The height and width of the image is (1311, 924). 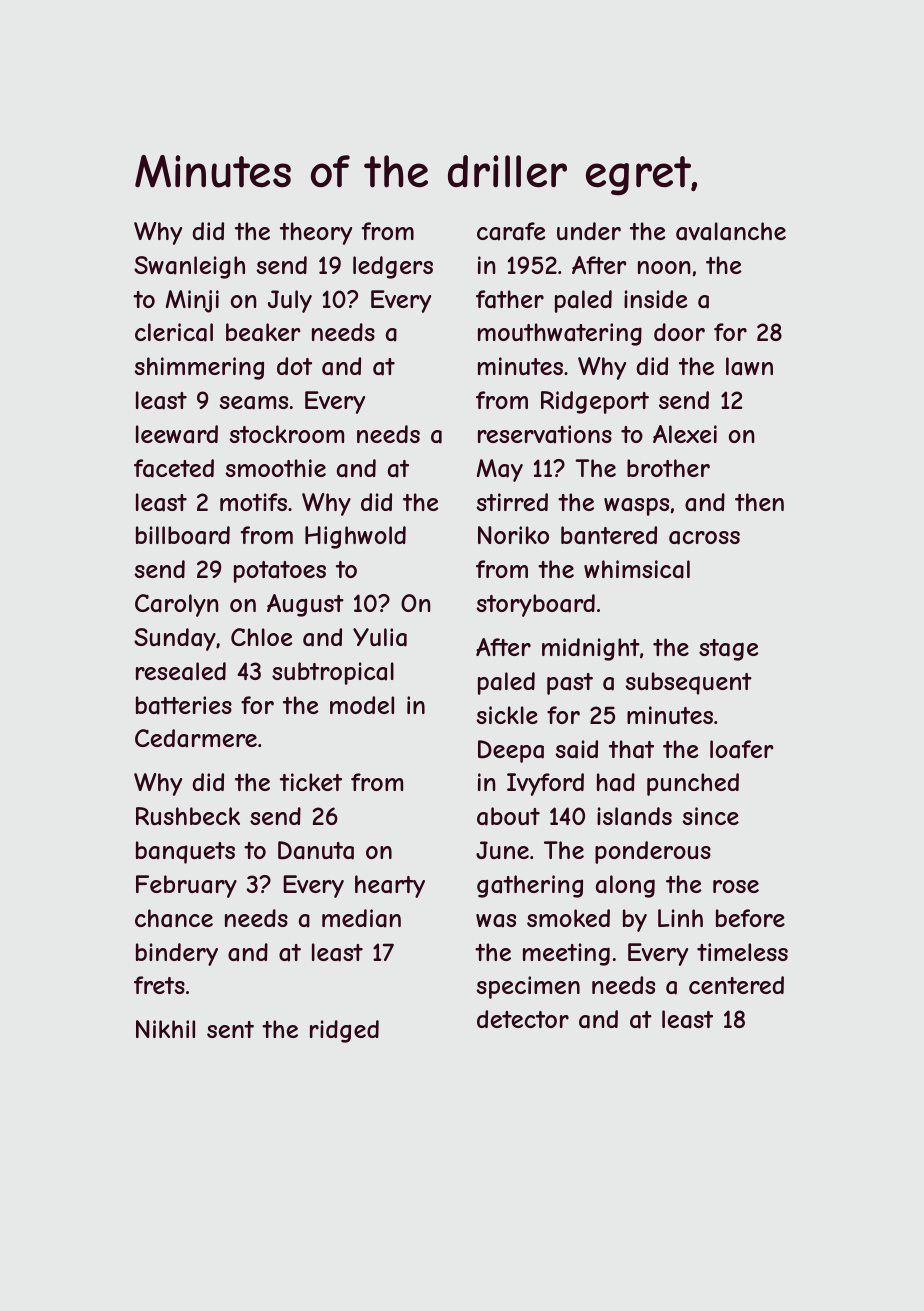 What do you see at coordinates (535, 605) in the image?
I see `storyboard` at bounding box center [535, 605].
